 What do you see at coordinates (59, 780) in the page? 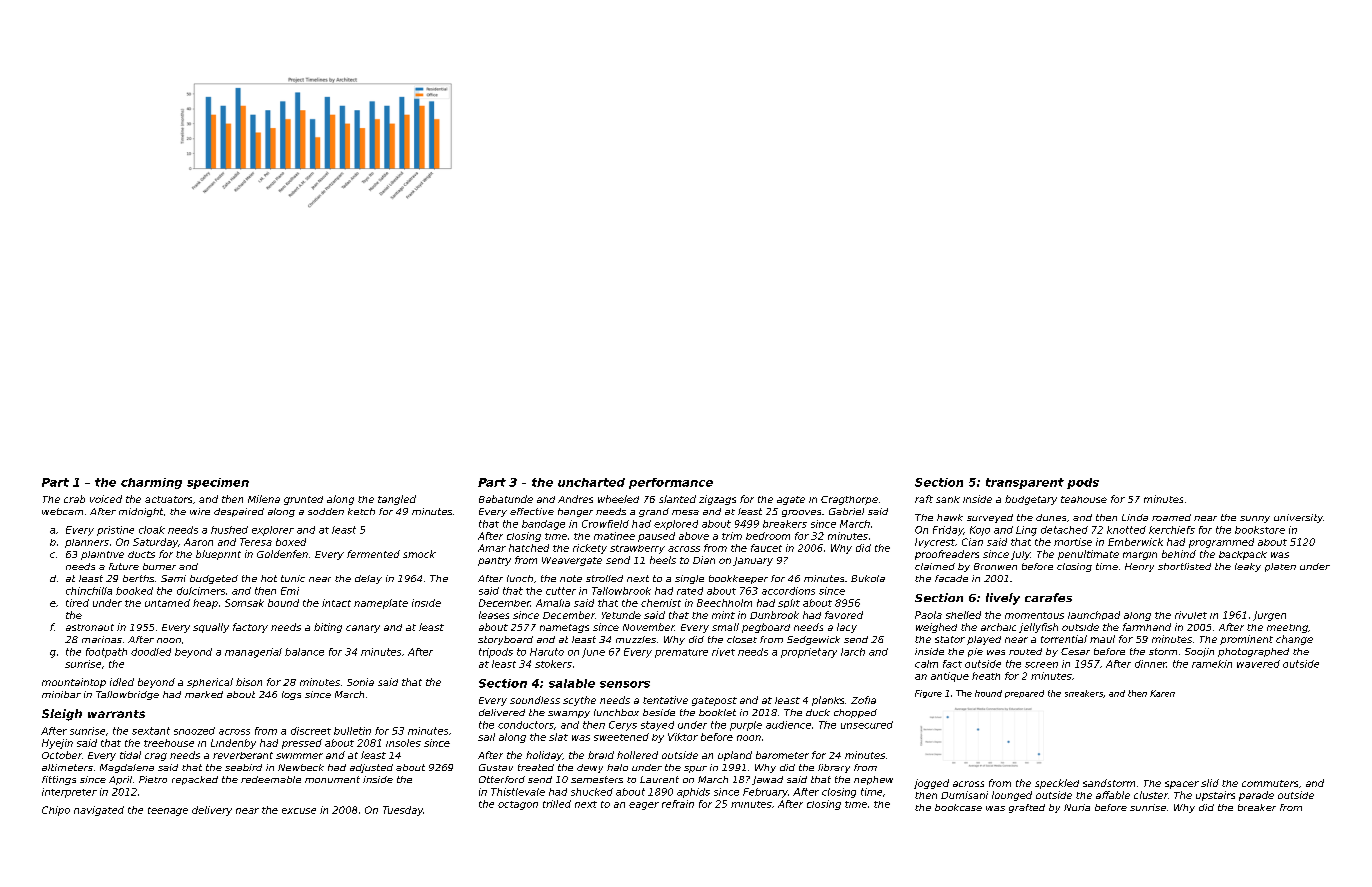
I see `fittings` at bounding box center [59, 780].
